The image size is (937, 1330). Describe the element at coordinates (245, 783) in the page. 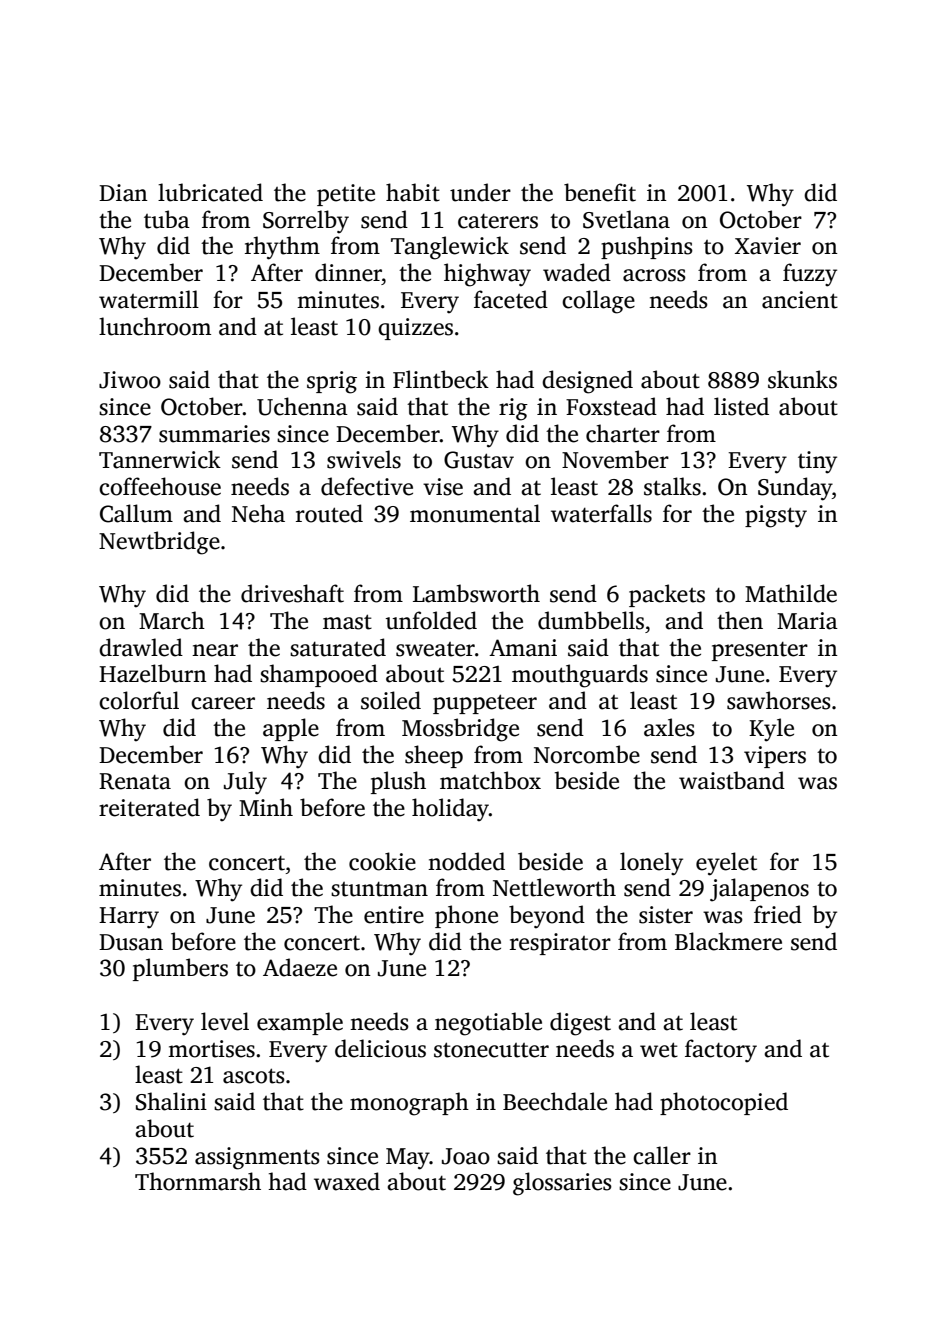

I see `July` at that location.
